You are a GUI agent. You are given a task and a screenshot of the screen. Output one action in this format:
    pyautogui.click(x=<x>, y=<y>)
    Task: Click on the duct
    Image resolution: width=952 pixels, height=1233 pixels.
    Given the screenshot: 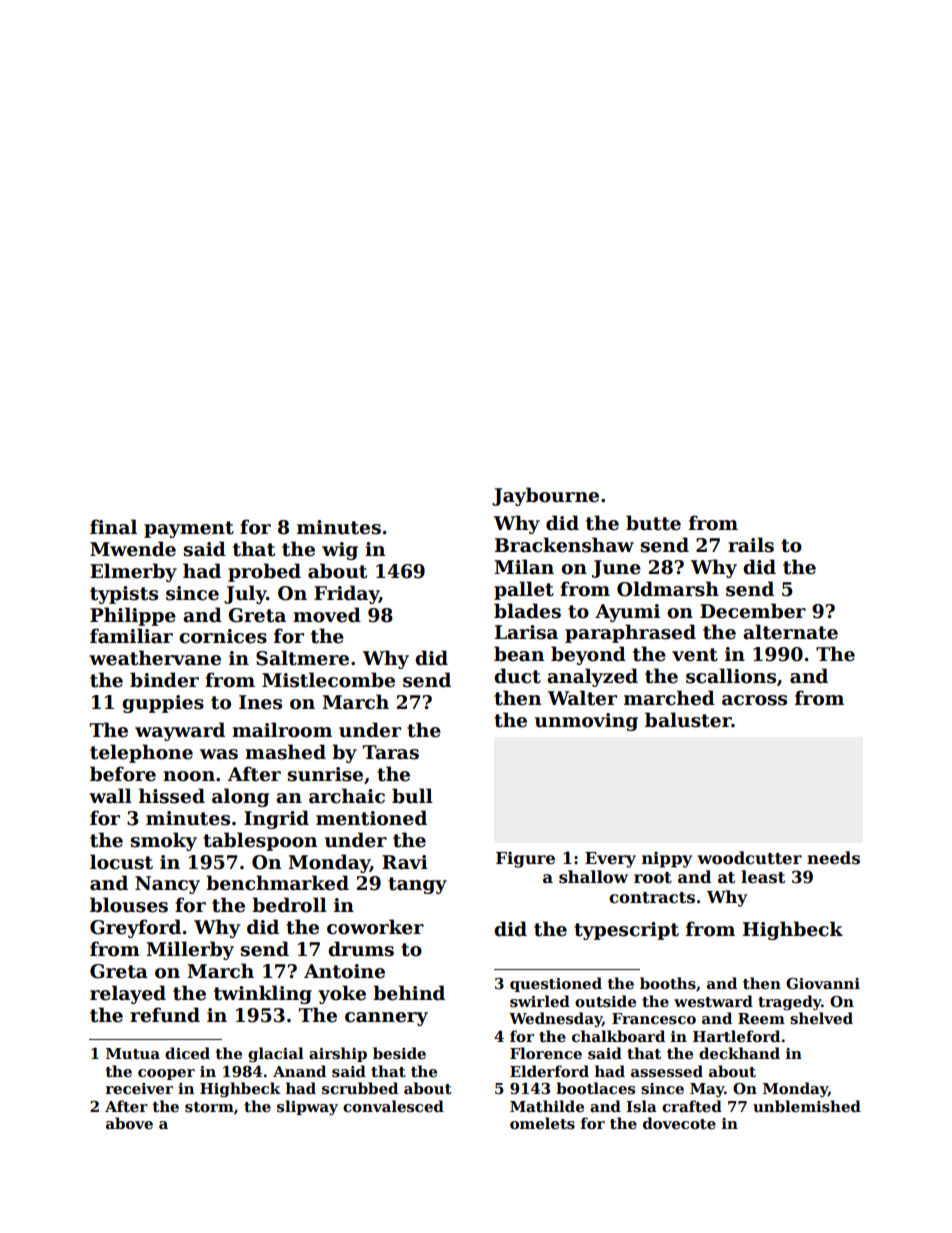 What is the action you would take?
    pyautogui.click(x=517, y=676)
